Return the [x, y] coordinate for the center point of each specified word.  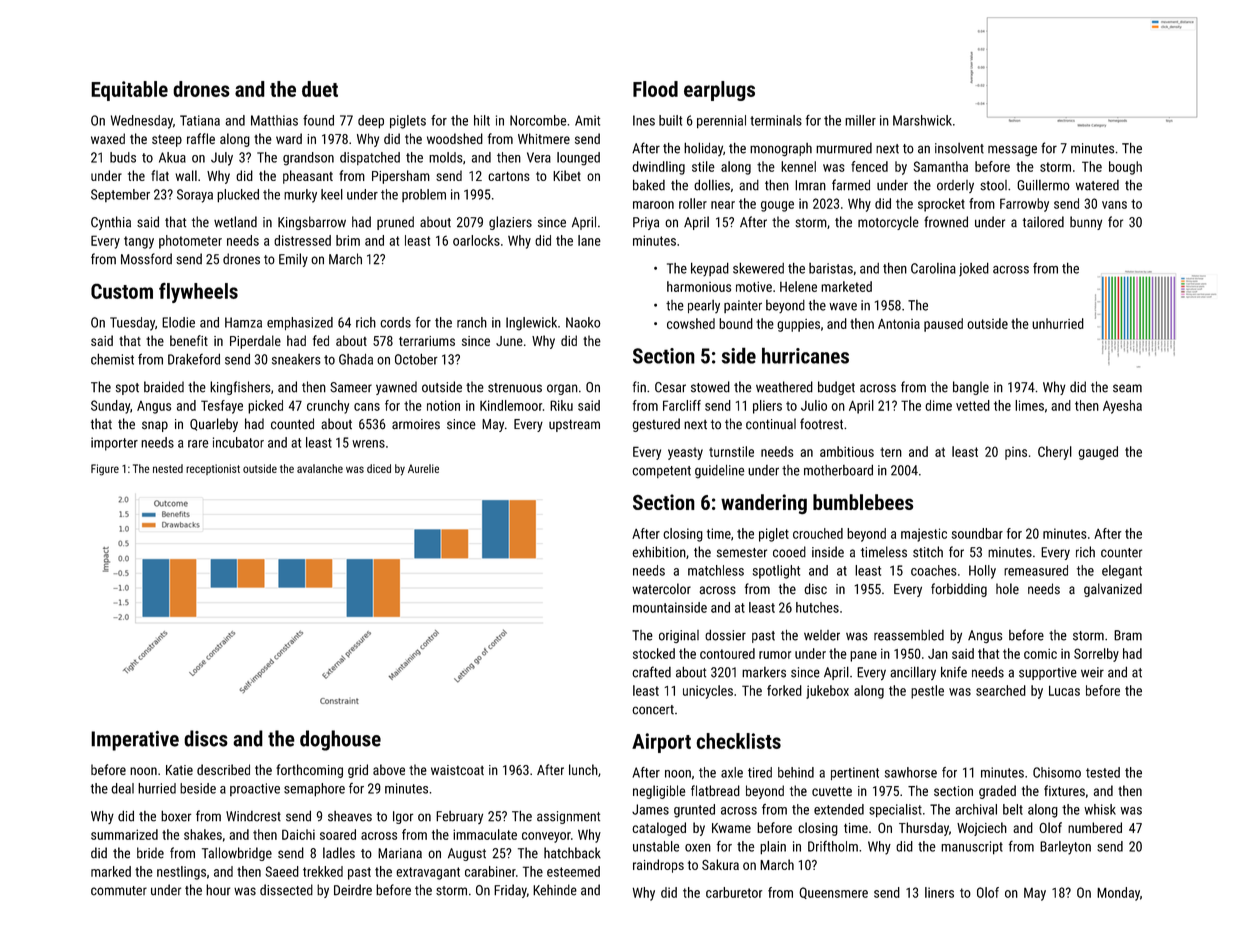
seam [1127, 388]
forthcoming [309, 771]
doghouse [340, 740]
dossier [725, 635]
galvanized [1113, 590]
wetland [235, 222]
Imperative [135, 741]
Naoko [583, 322]
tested [1103, 772]
